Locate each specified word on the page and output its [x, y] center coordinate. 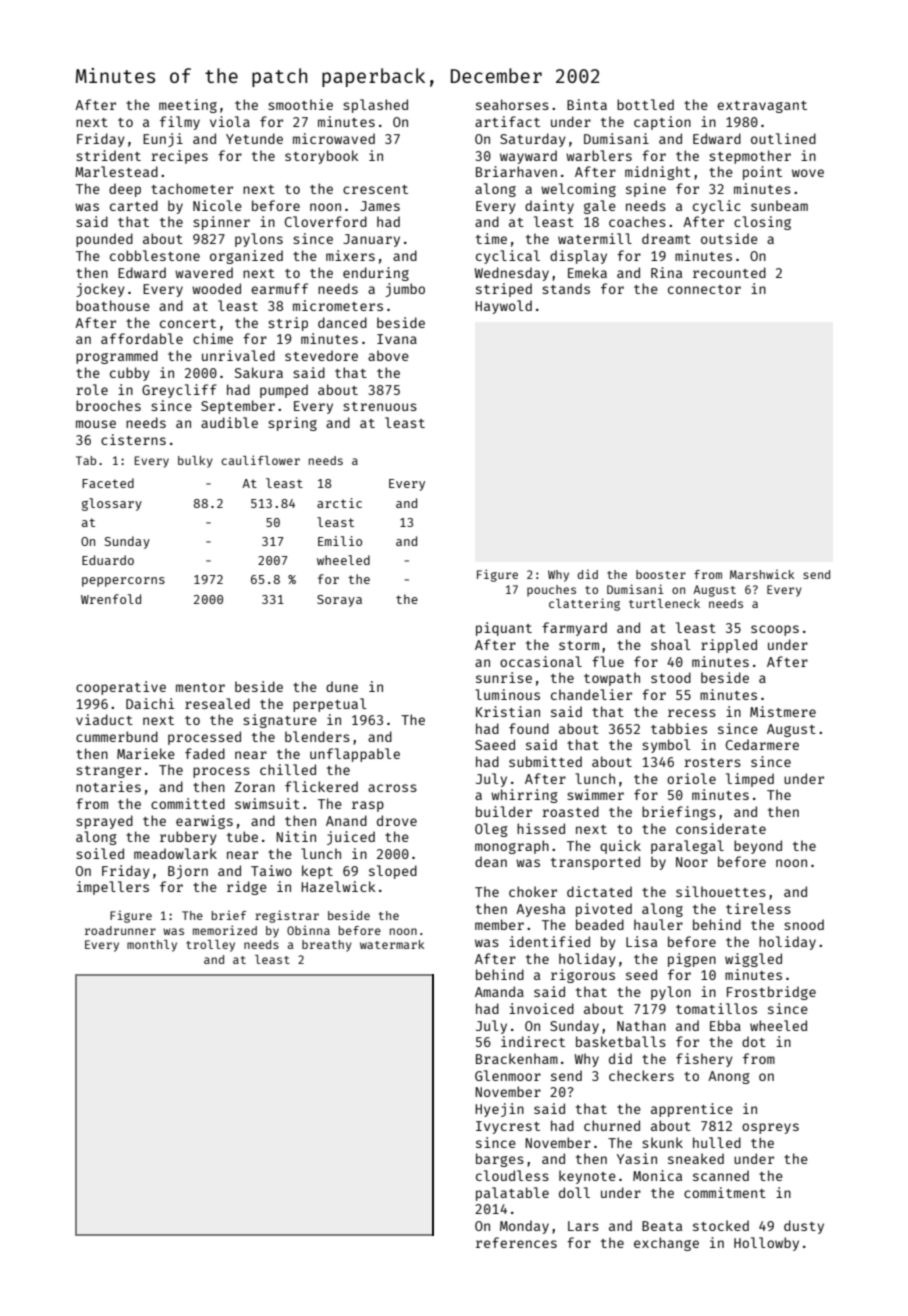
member [499, 924]
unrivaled [238, 355]
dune [342, 686]
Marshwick [762, 574]
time [491, 238]
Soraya [339, 601]
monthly [152, 946]
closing [762, 223]
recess [692, 713]
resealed [217, 703]
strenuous [380, 406]
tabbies [679, 728]
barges [500, 1160]
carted [134, 205]
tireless [758, 908]
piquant [504, 629]
